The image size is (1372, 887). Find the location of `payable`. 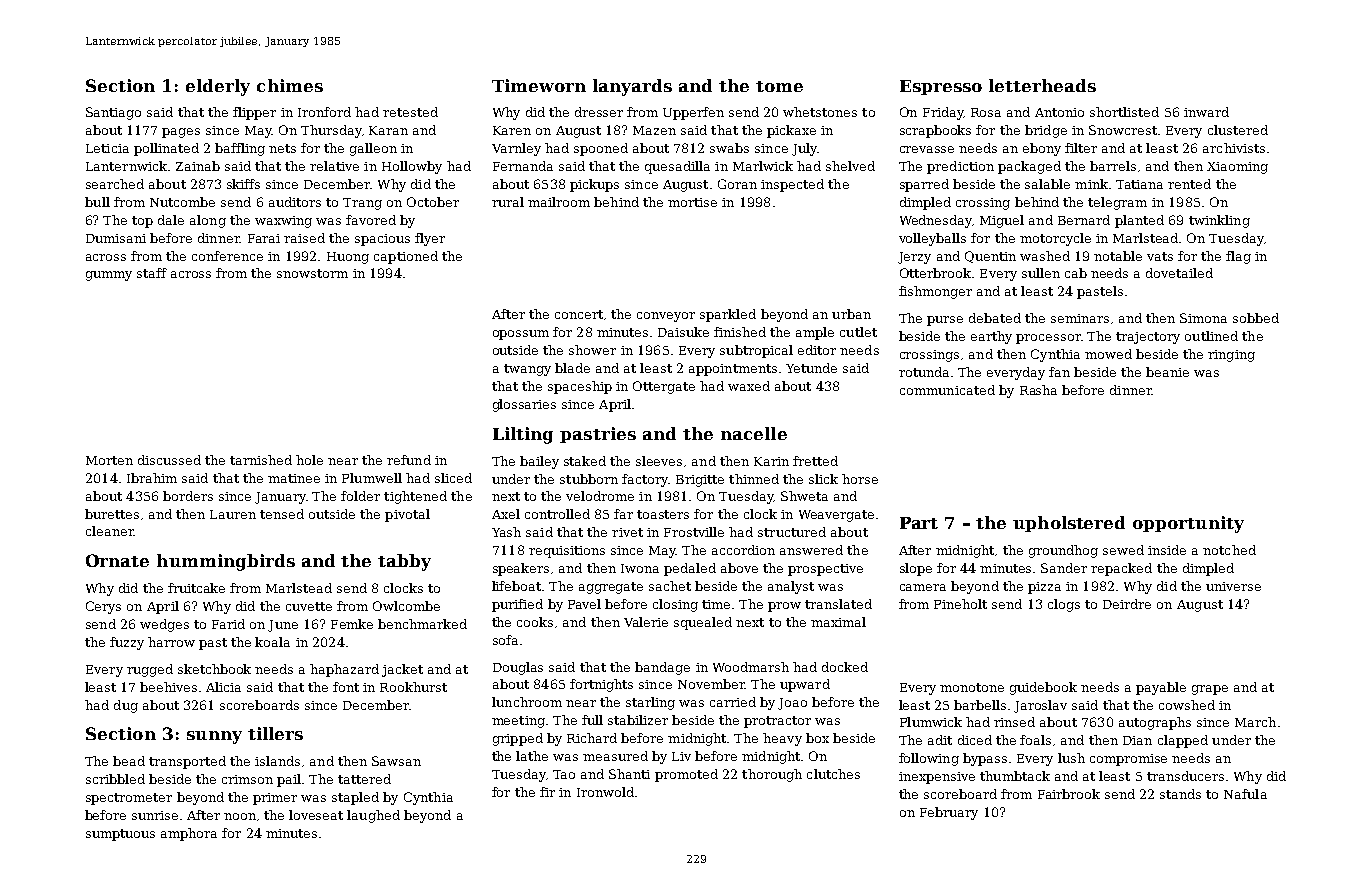

payable is located at coordinates (1161, 688).
